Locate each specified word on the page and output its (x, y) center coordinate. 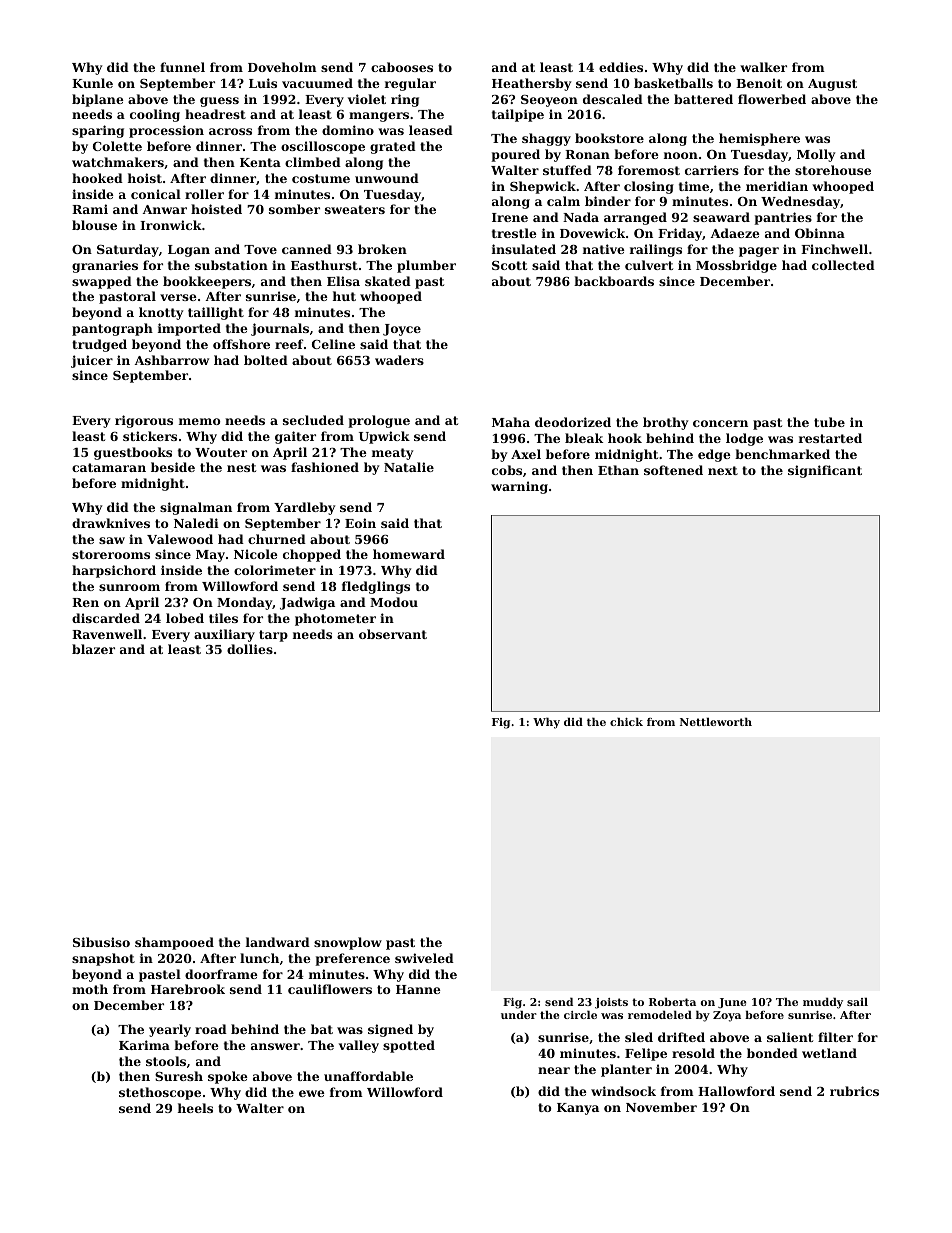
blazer (93, 649)
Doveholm (282, 67)
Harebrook (188, 989)
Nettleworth (716, 722)
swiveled (424, 958)
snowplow (348, 943)
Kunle (92, 83)
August (832, 85)
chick (626, 722)
